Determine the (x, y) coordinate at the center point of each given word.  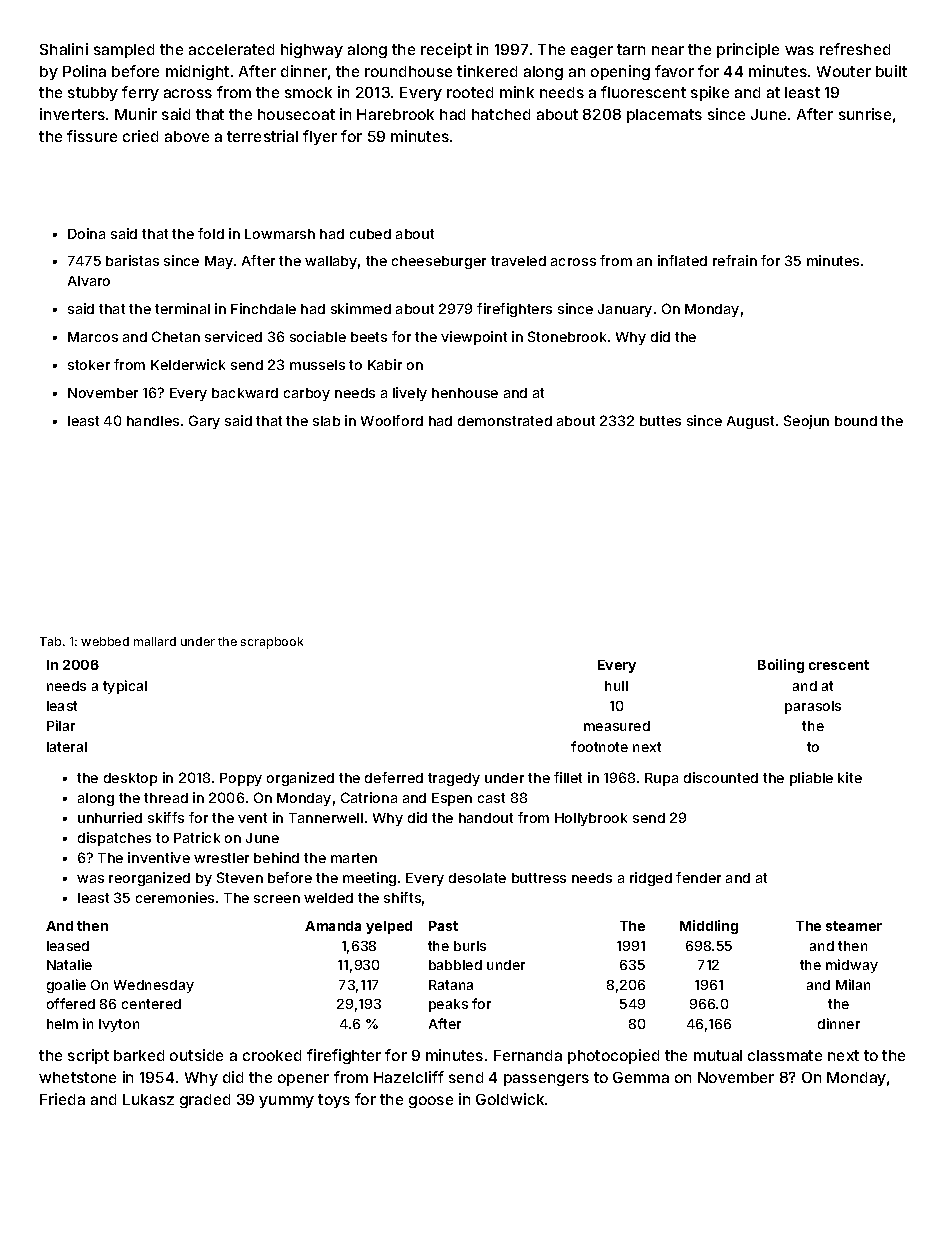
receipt (446, 50)
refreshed (855, 49)
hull (616, 686)
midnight (197, 72)
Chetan (176, 336)
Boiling (781, 666)
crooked (272, 1055)
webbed (105, 641)
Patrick (197, 837)
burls (470, 946)
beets (369, 337)
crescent (839, 665)
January (625, 310)
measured (617, 726)
